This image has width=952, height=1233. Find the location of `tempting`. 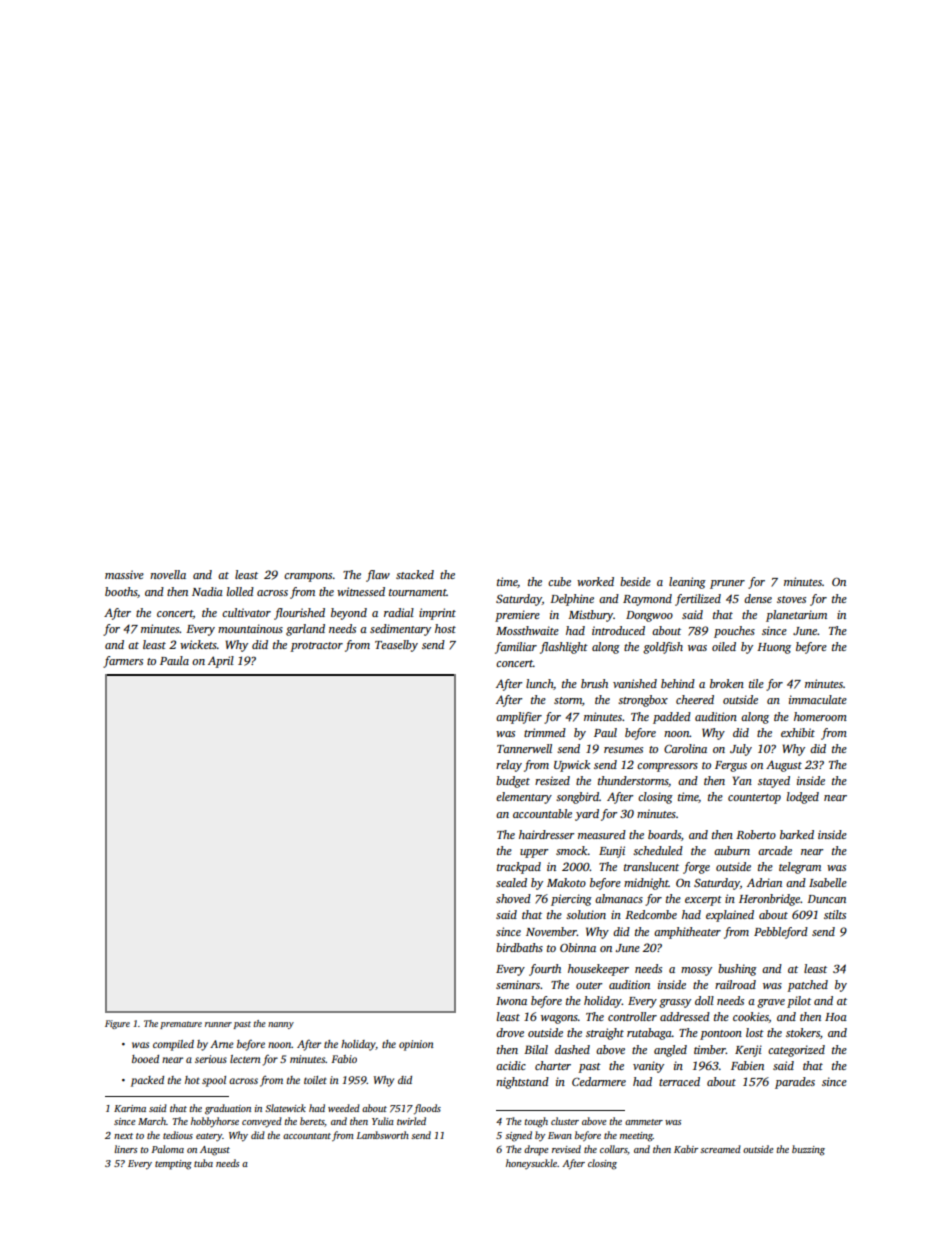

tempting is located at coordinates (173, 1165).
